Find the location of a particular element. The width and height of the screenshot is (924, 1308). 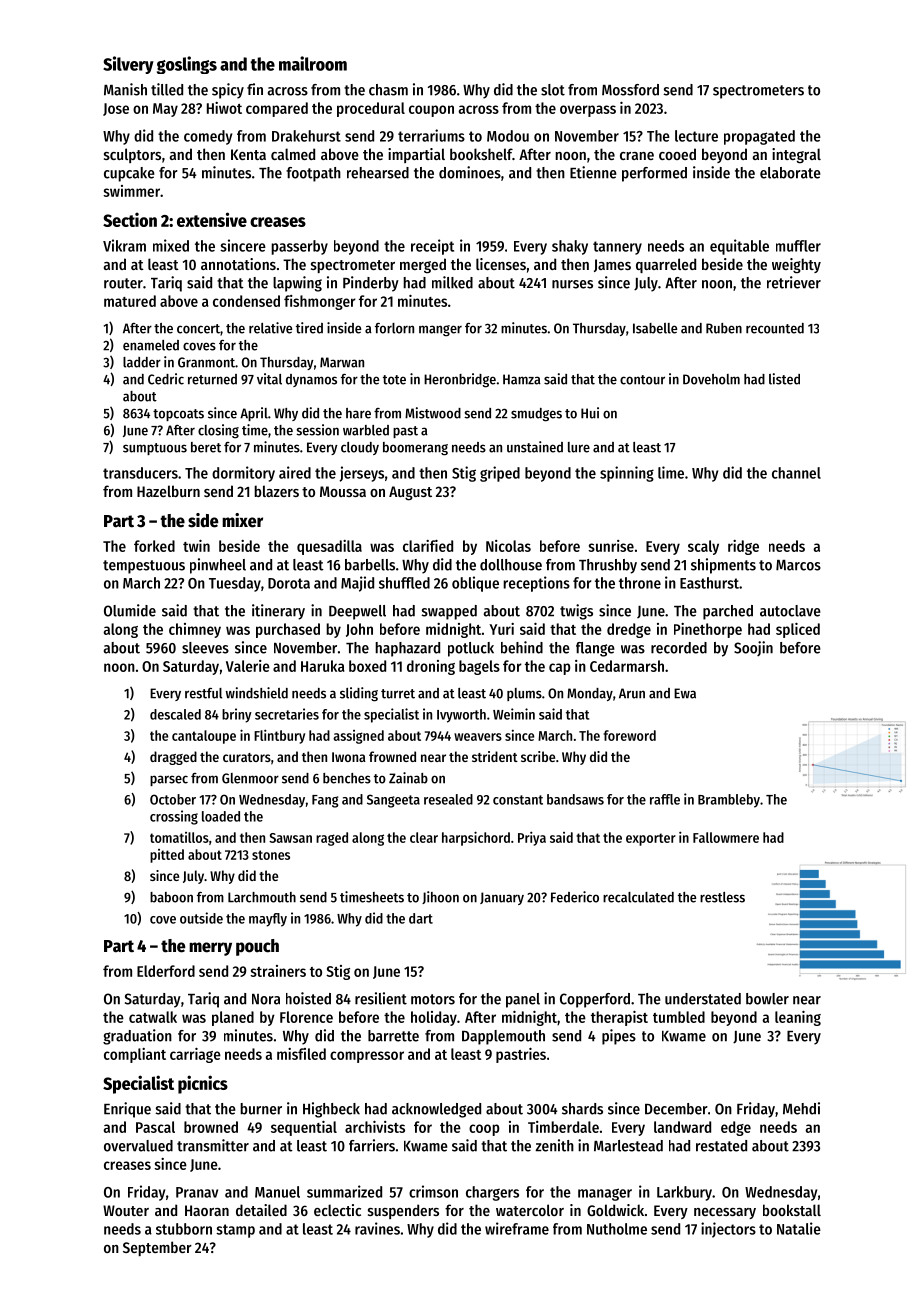

Mossford is located at coordinates (630, 90).
